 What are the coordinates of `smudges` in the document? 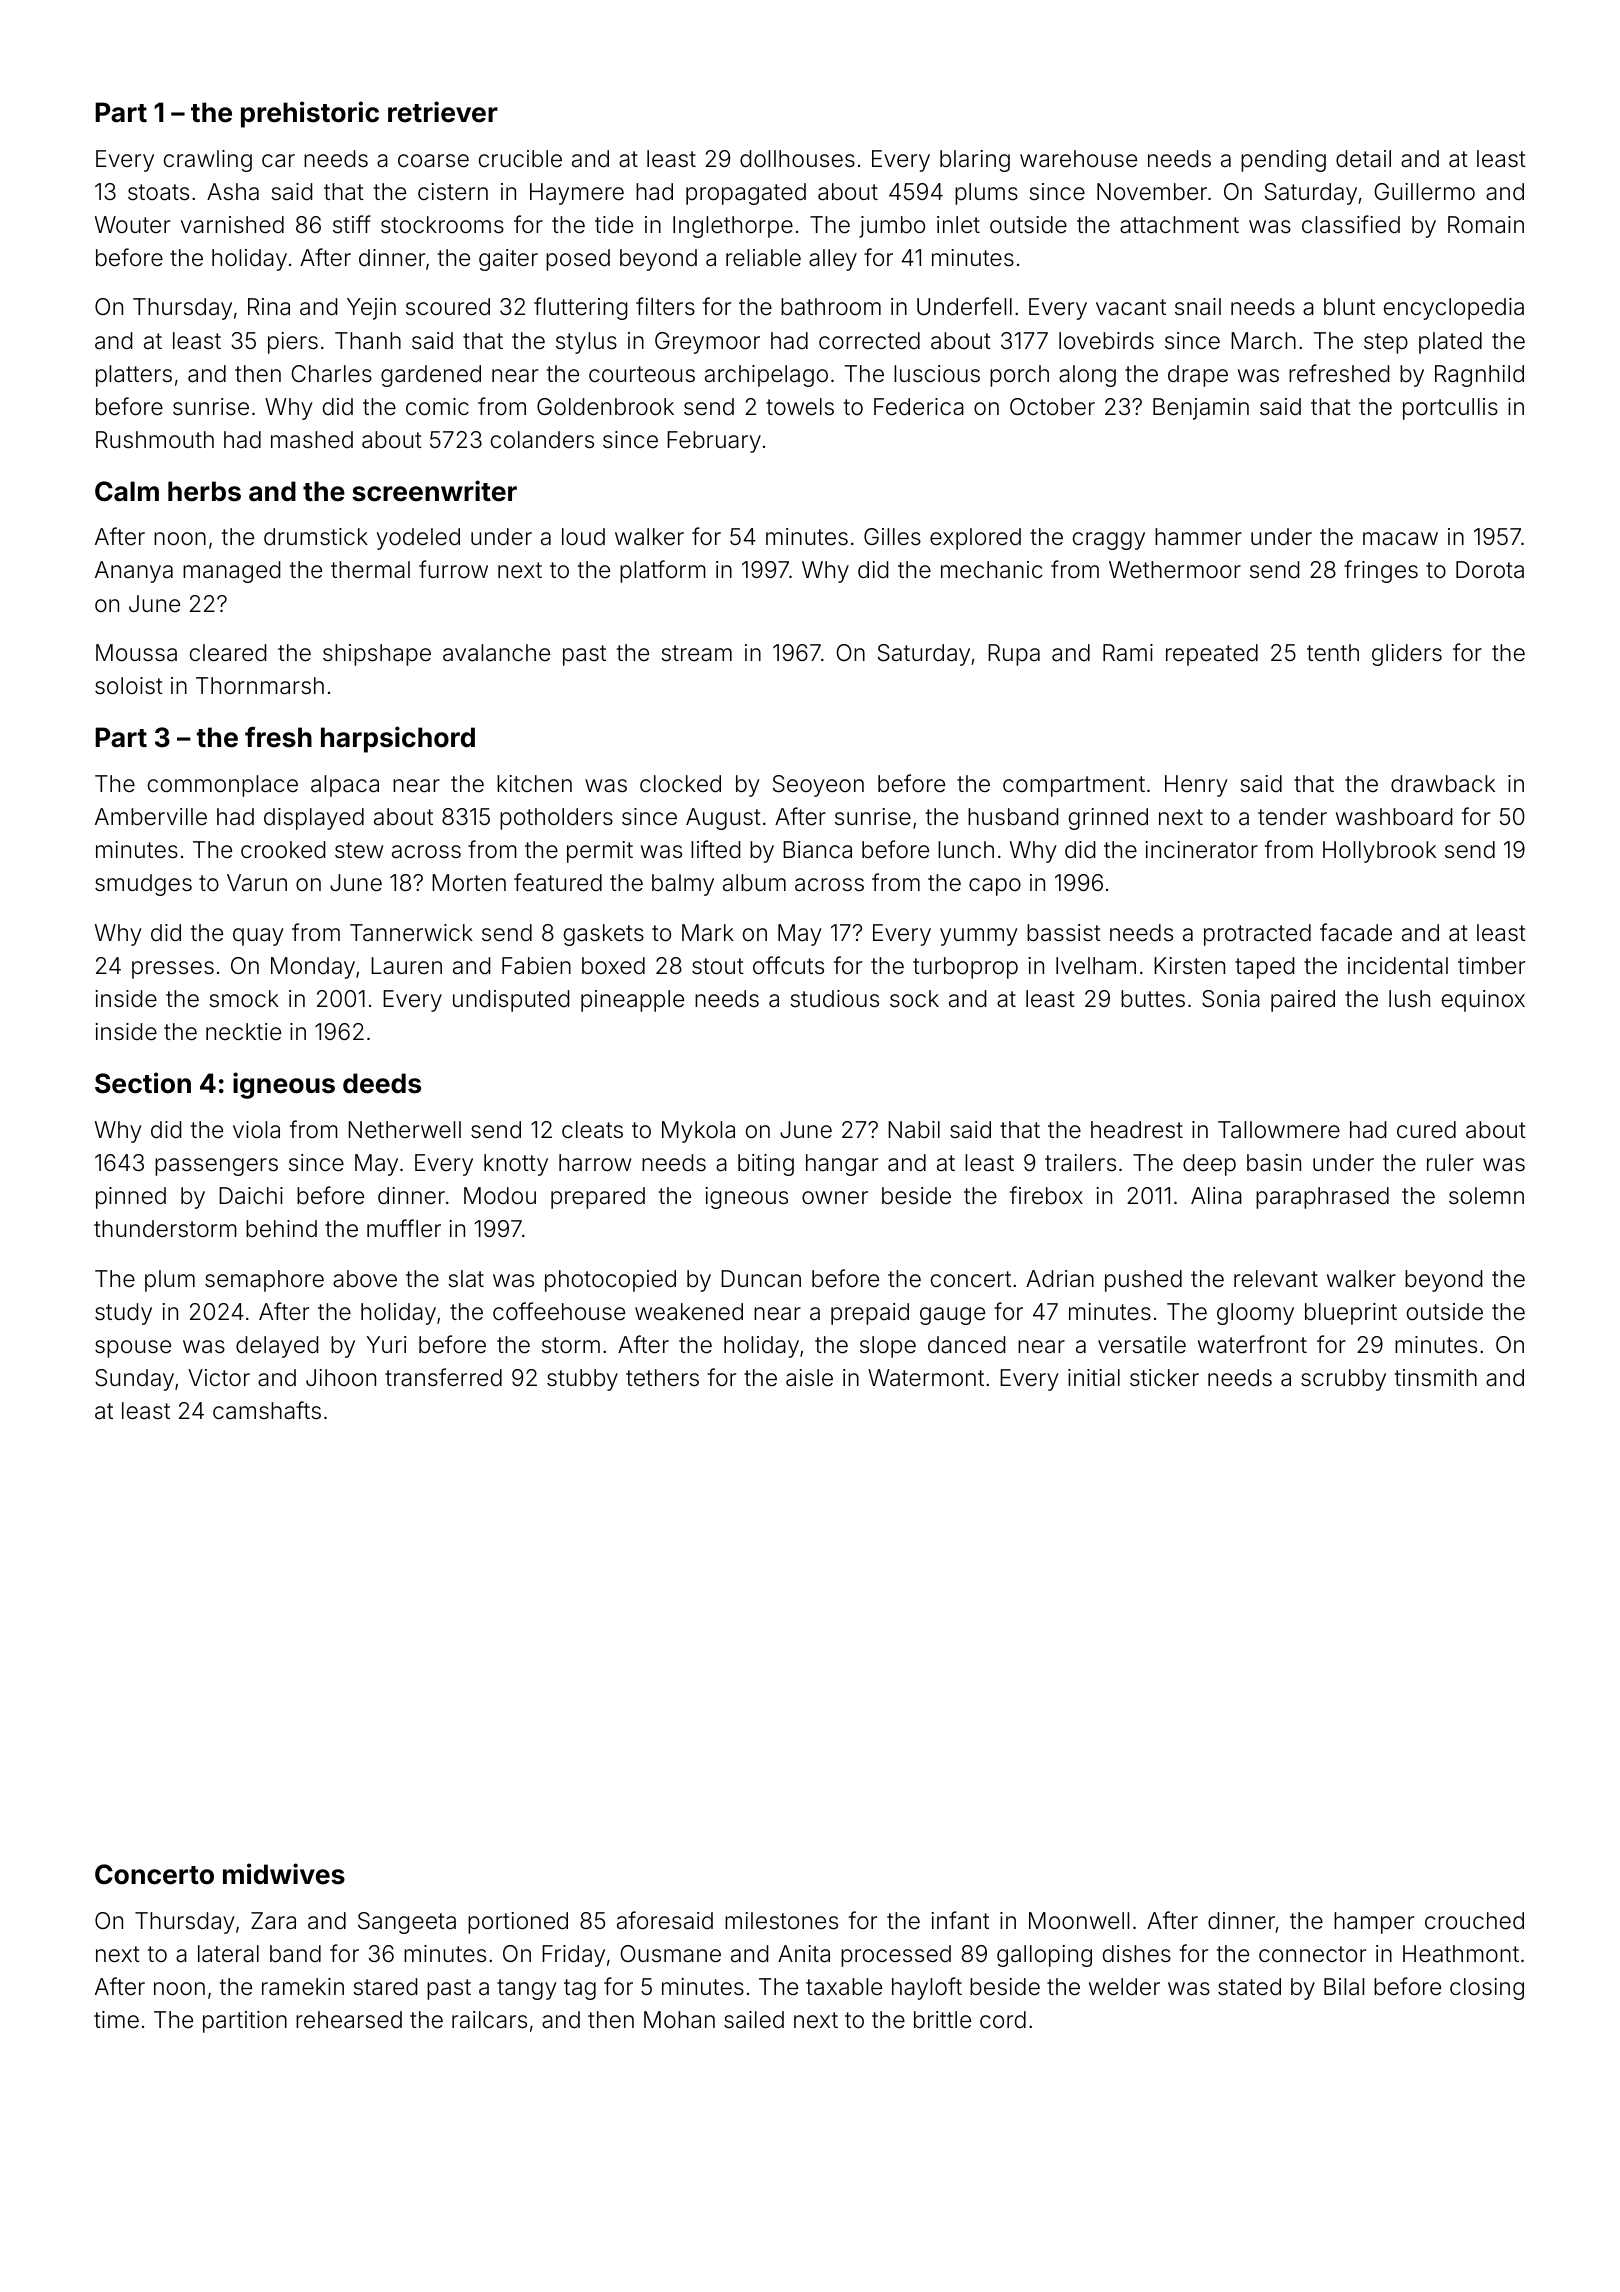 It's located at (143, 885).
